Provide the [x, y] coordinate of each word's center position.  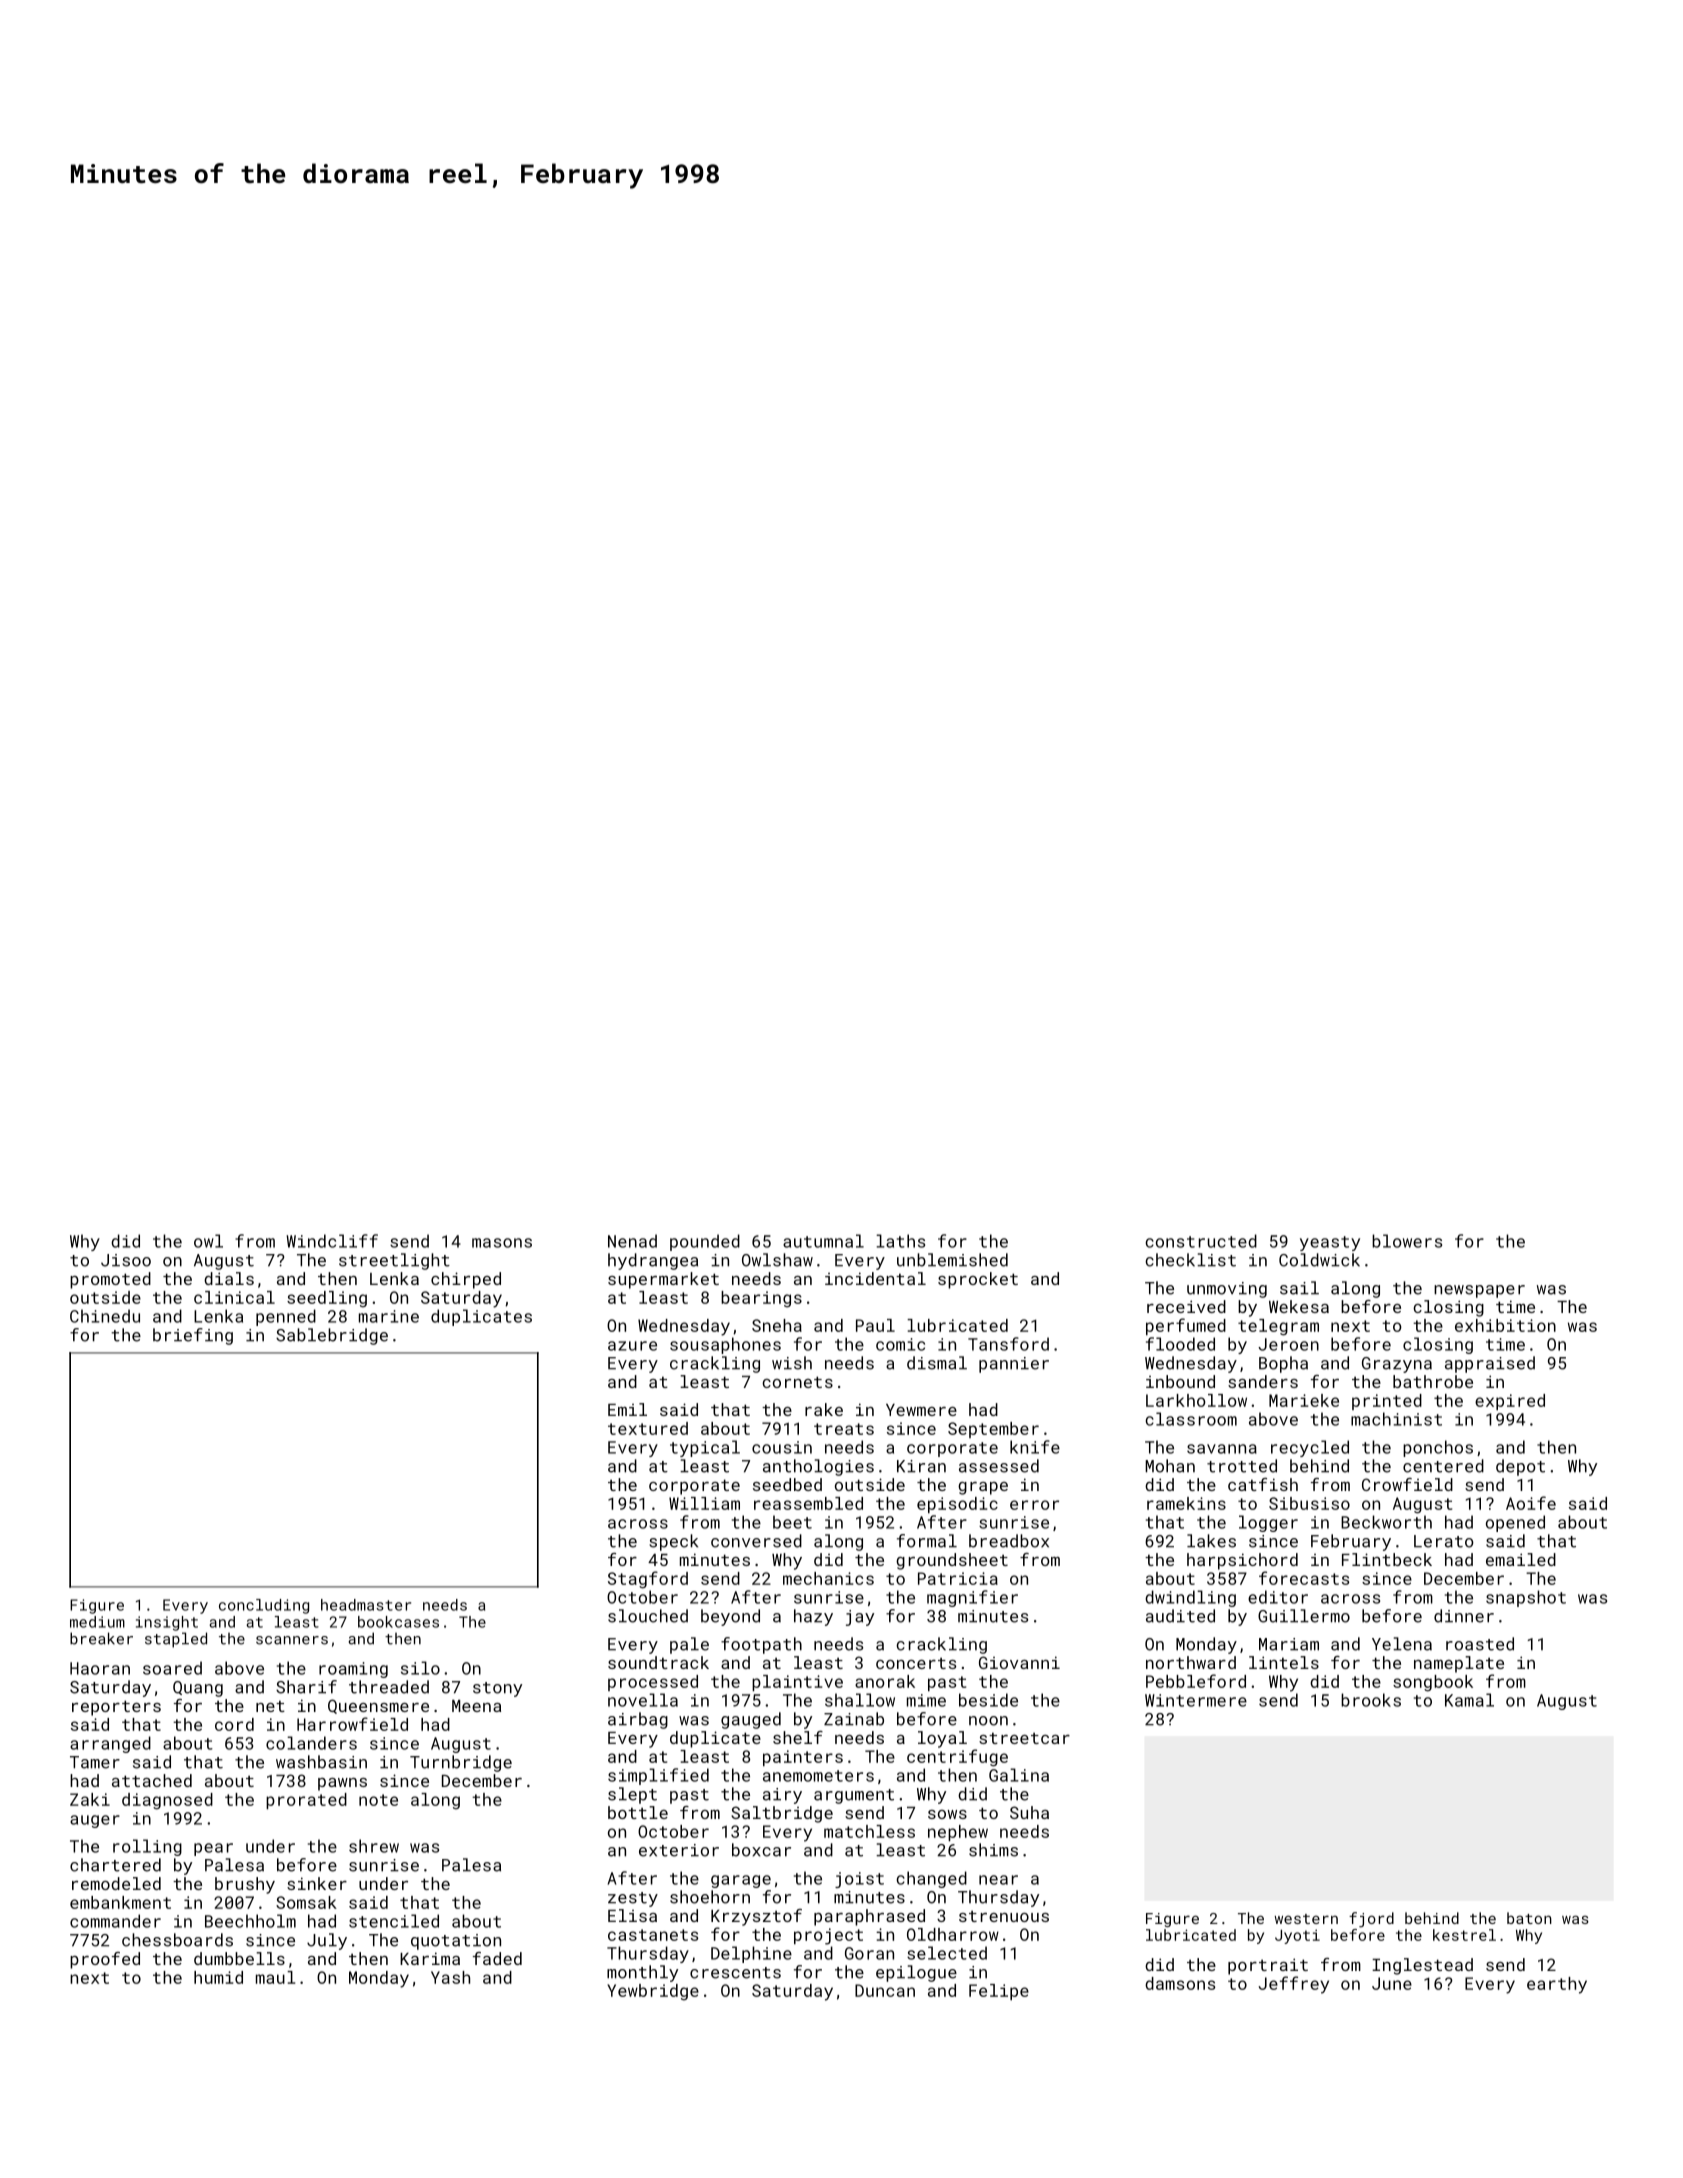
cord [234, 1724]
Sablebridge [332, 1336]
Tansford [1008, 1344]
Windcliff [332, 1241]
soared [172, 1668]
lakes [1211, 1541]
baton [1529, 1918]
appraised [1490, 1364]
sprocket [978, 1280]
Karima [430, 1958]
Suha [1029, 1812]
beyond [730, 1617]
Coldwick [1319, 1260]
